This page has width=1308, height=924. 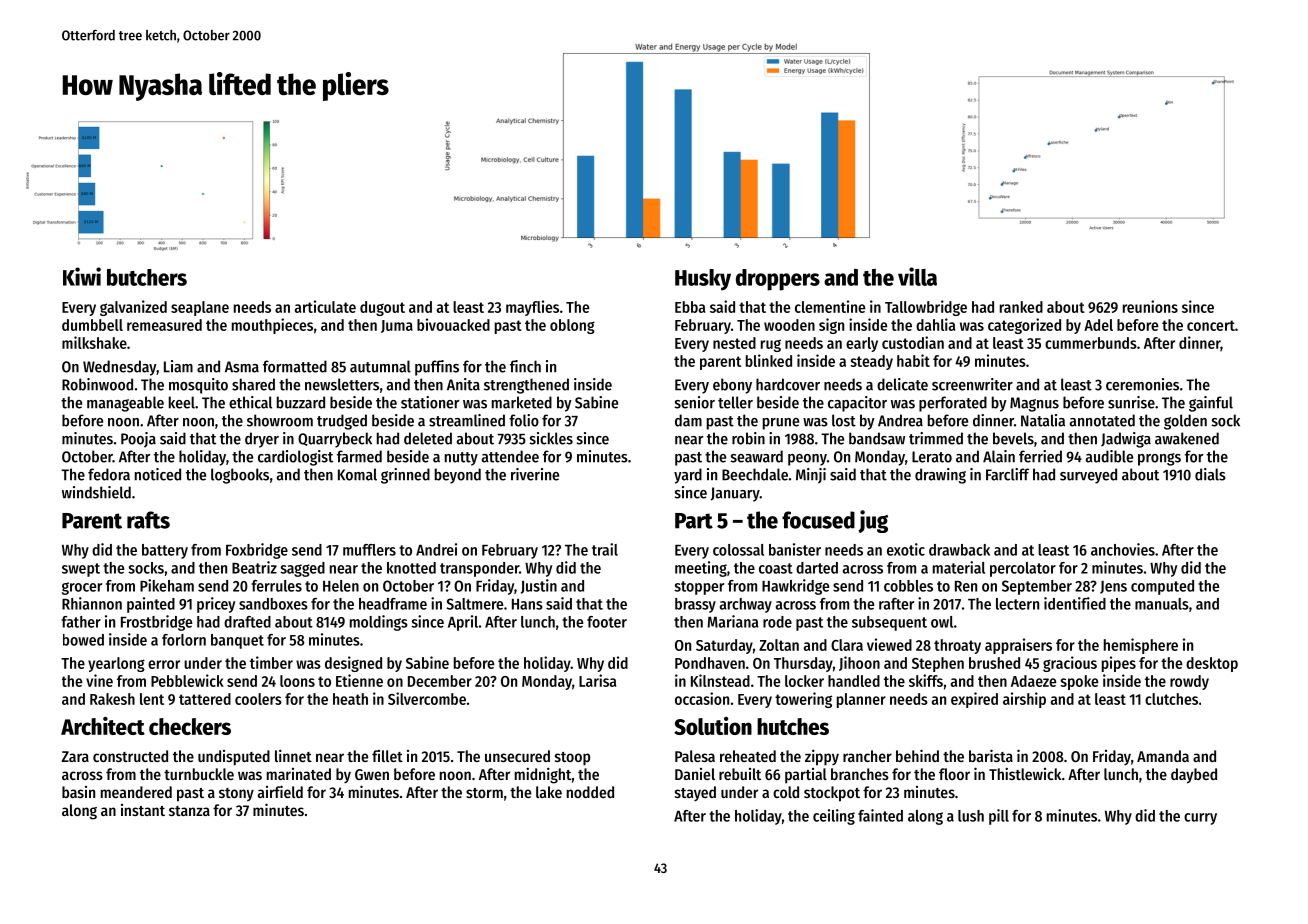 What do you see at coordinates (740, 774) in the page?
I see `rebuilt` at bounding box center [740, 774].
